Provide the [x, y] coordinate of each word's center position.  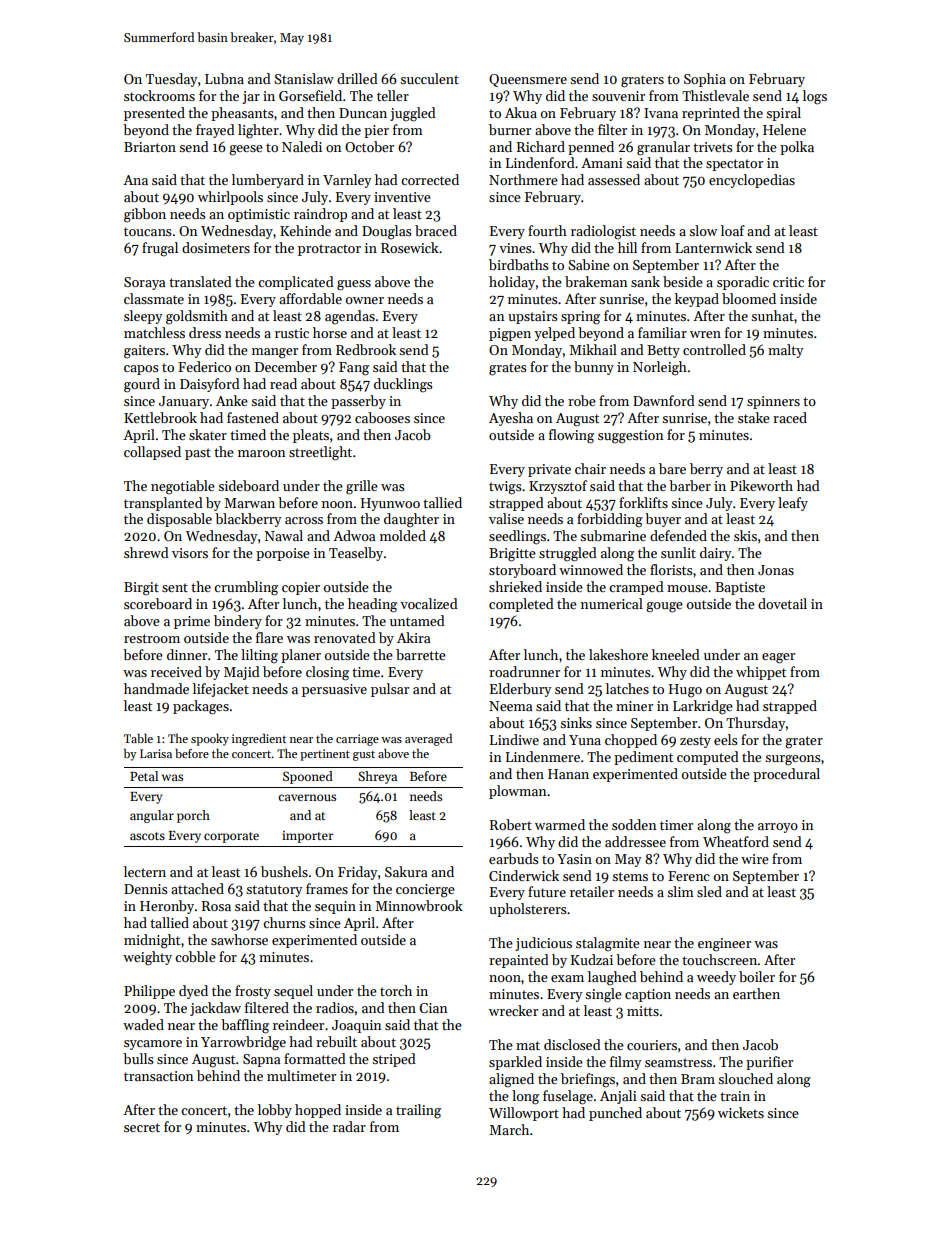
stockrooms [159, 95]
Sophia [705, 80]
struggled [568, 554]
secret [142, 1127]
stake [754, 417]
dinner [187, 654]
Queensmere [528, 80]
